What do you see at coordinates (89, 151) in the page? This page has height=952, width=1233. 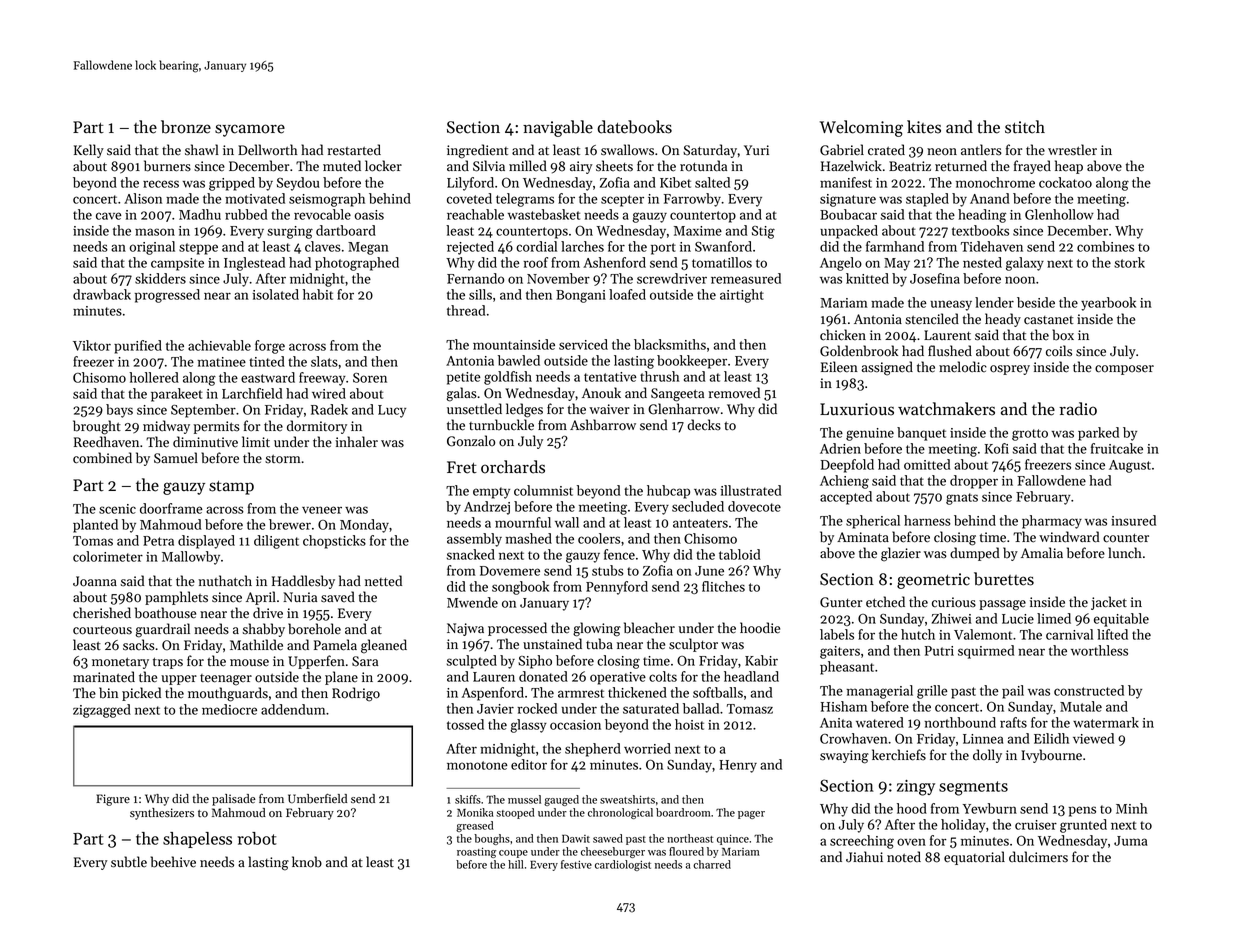 I see `Kelly` at bounding box center [89, 151].
